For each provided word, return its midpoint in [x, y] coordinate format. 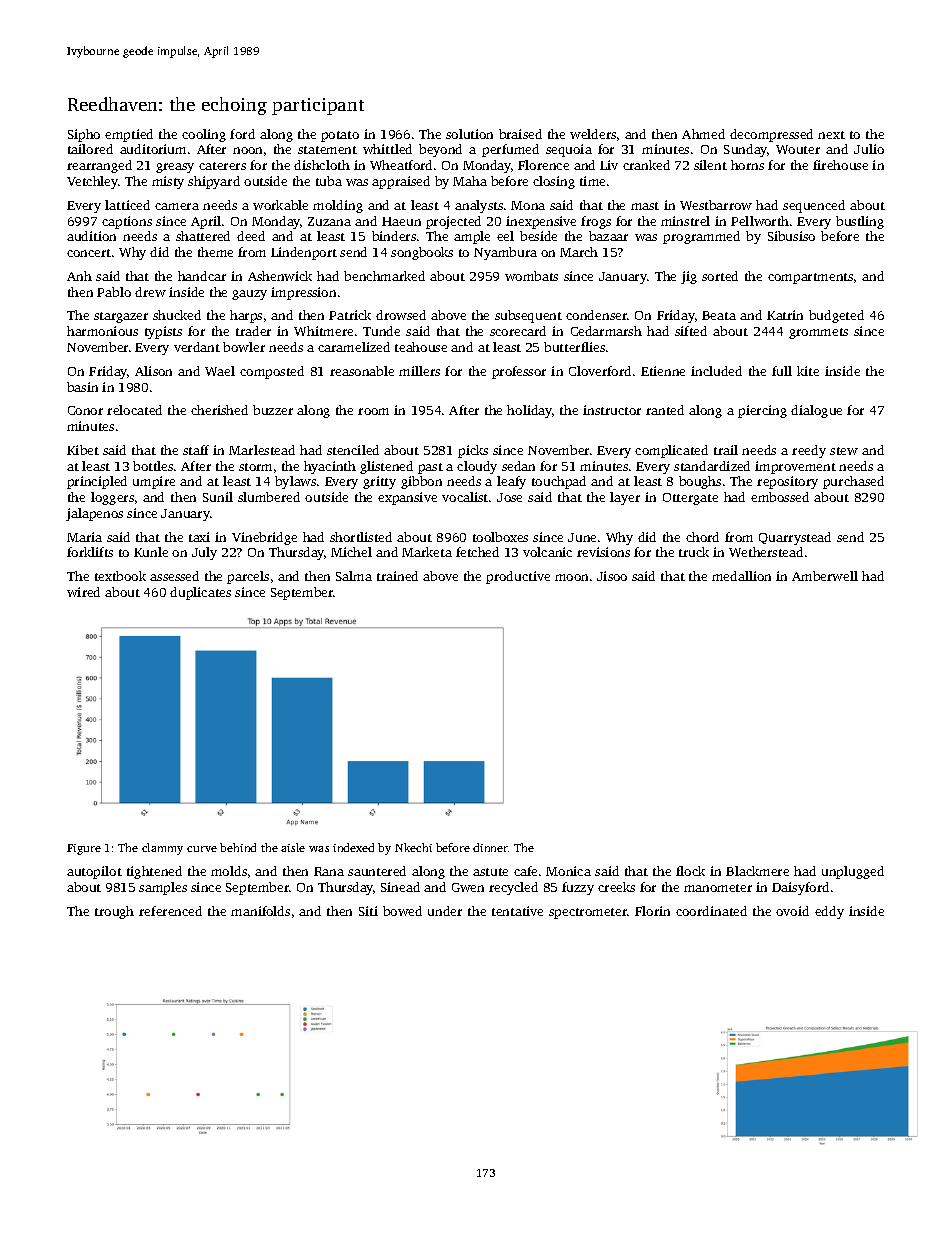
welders [593, 134]
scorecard [518, 331]
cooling [204, 135]
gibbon [421, 482]
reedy [809, 451]
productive [518, 577]
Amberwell [825, 576]
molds [229, 871]
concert [89, 253]
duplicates [200, 593]
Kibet [83, 450]
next [831, 135]
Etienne [663, 371]
